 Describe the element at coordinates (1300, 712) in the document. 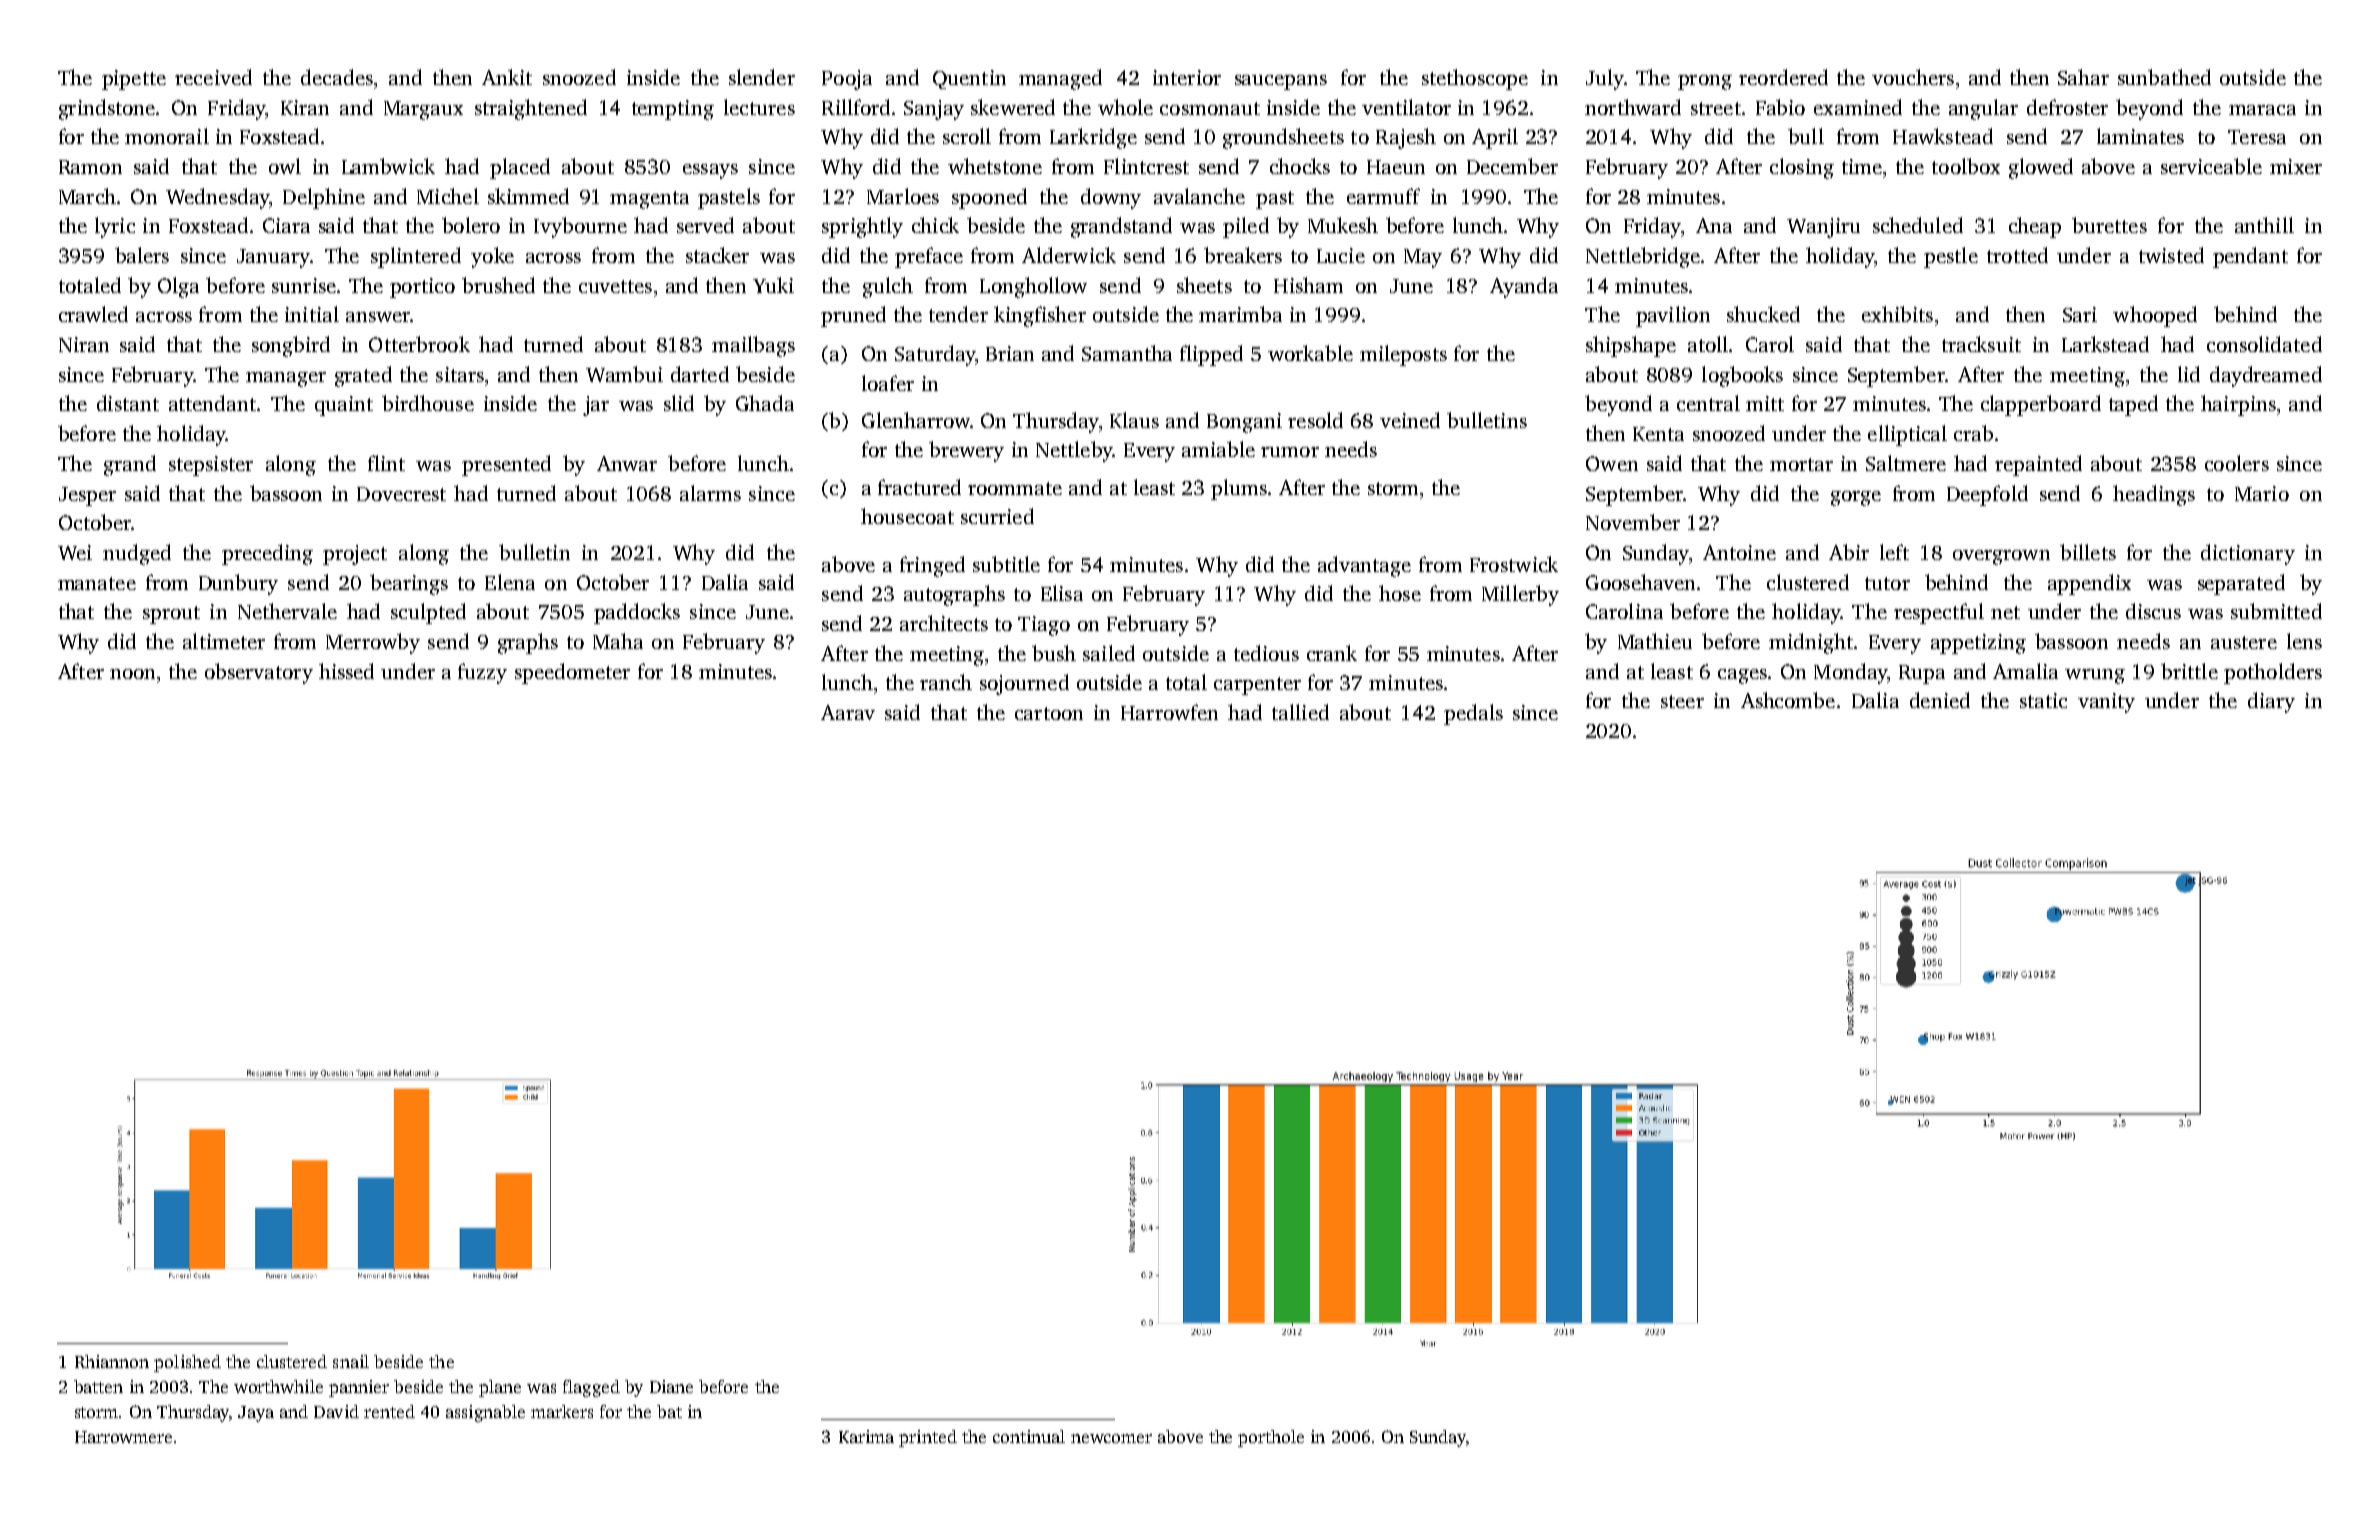

I see `tallied` at that location.
